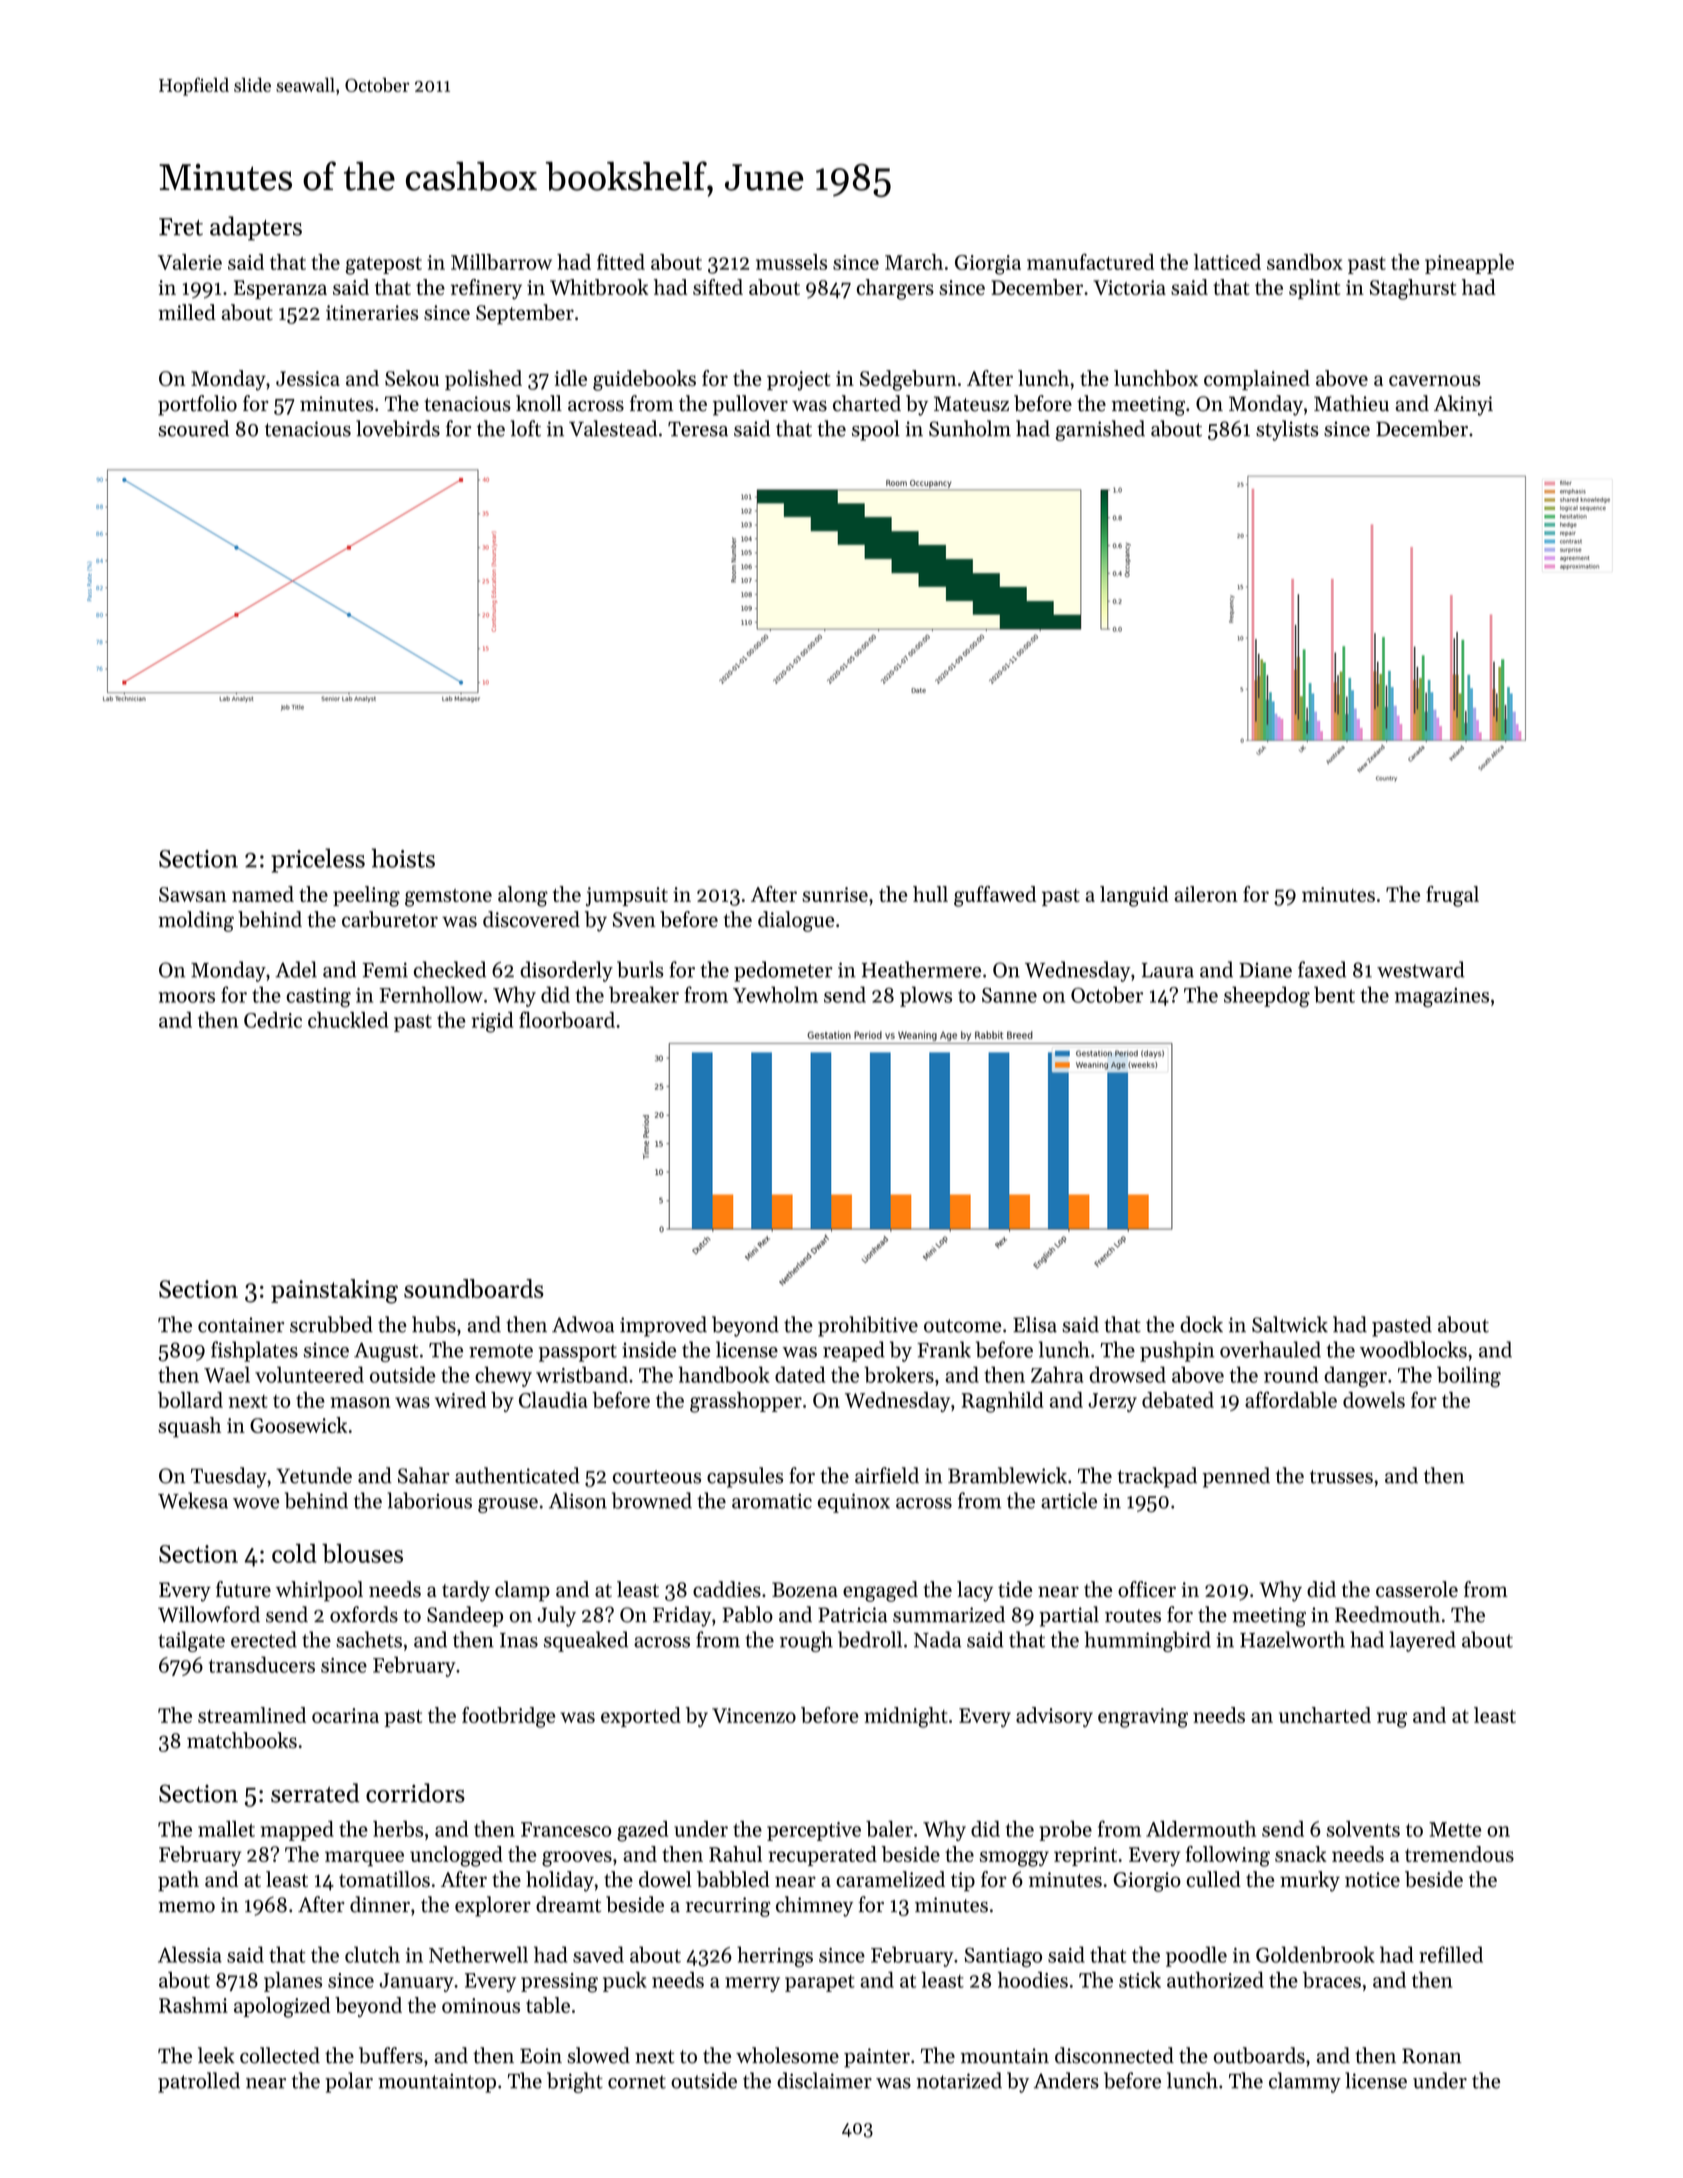  Describe the element at coordinates (1452, 896) in the screenshot. I see `frugal` at that location.
